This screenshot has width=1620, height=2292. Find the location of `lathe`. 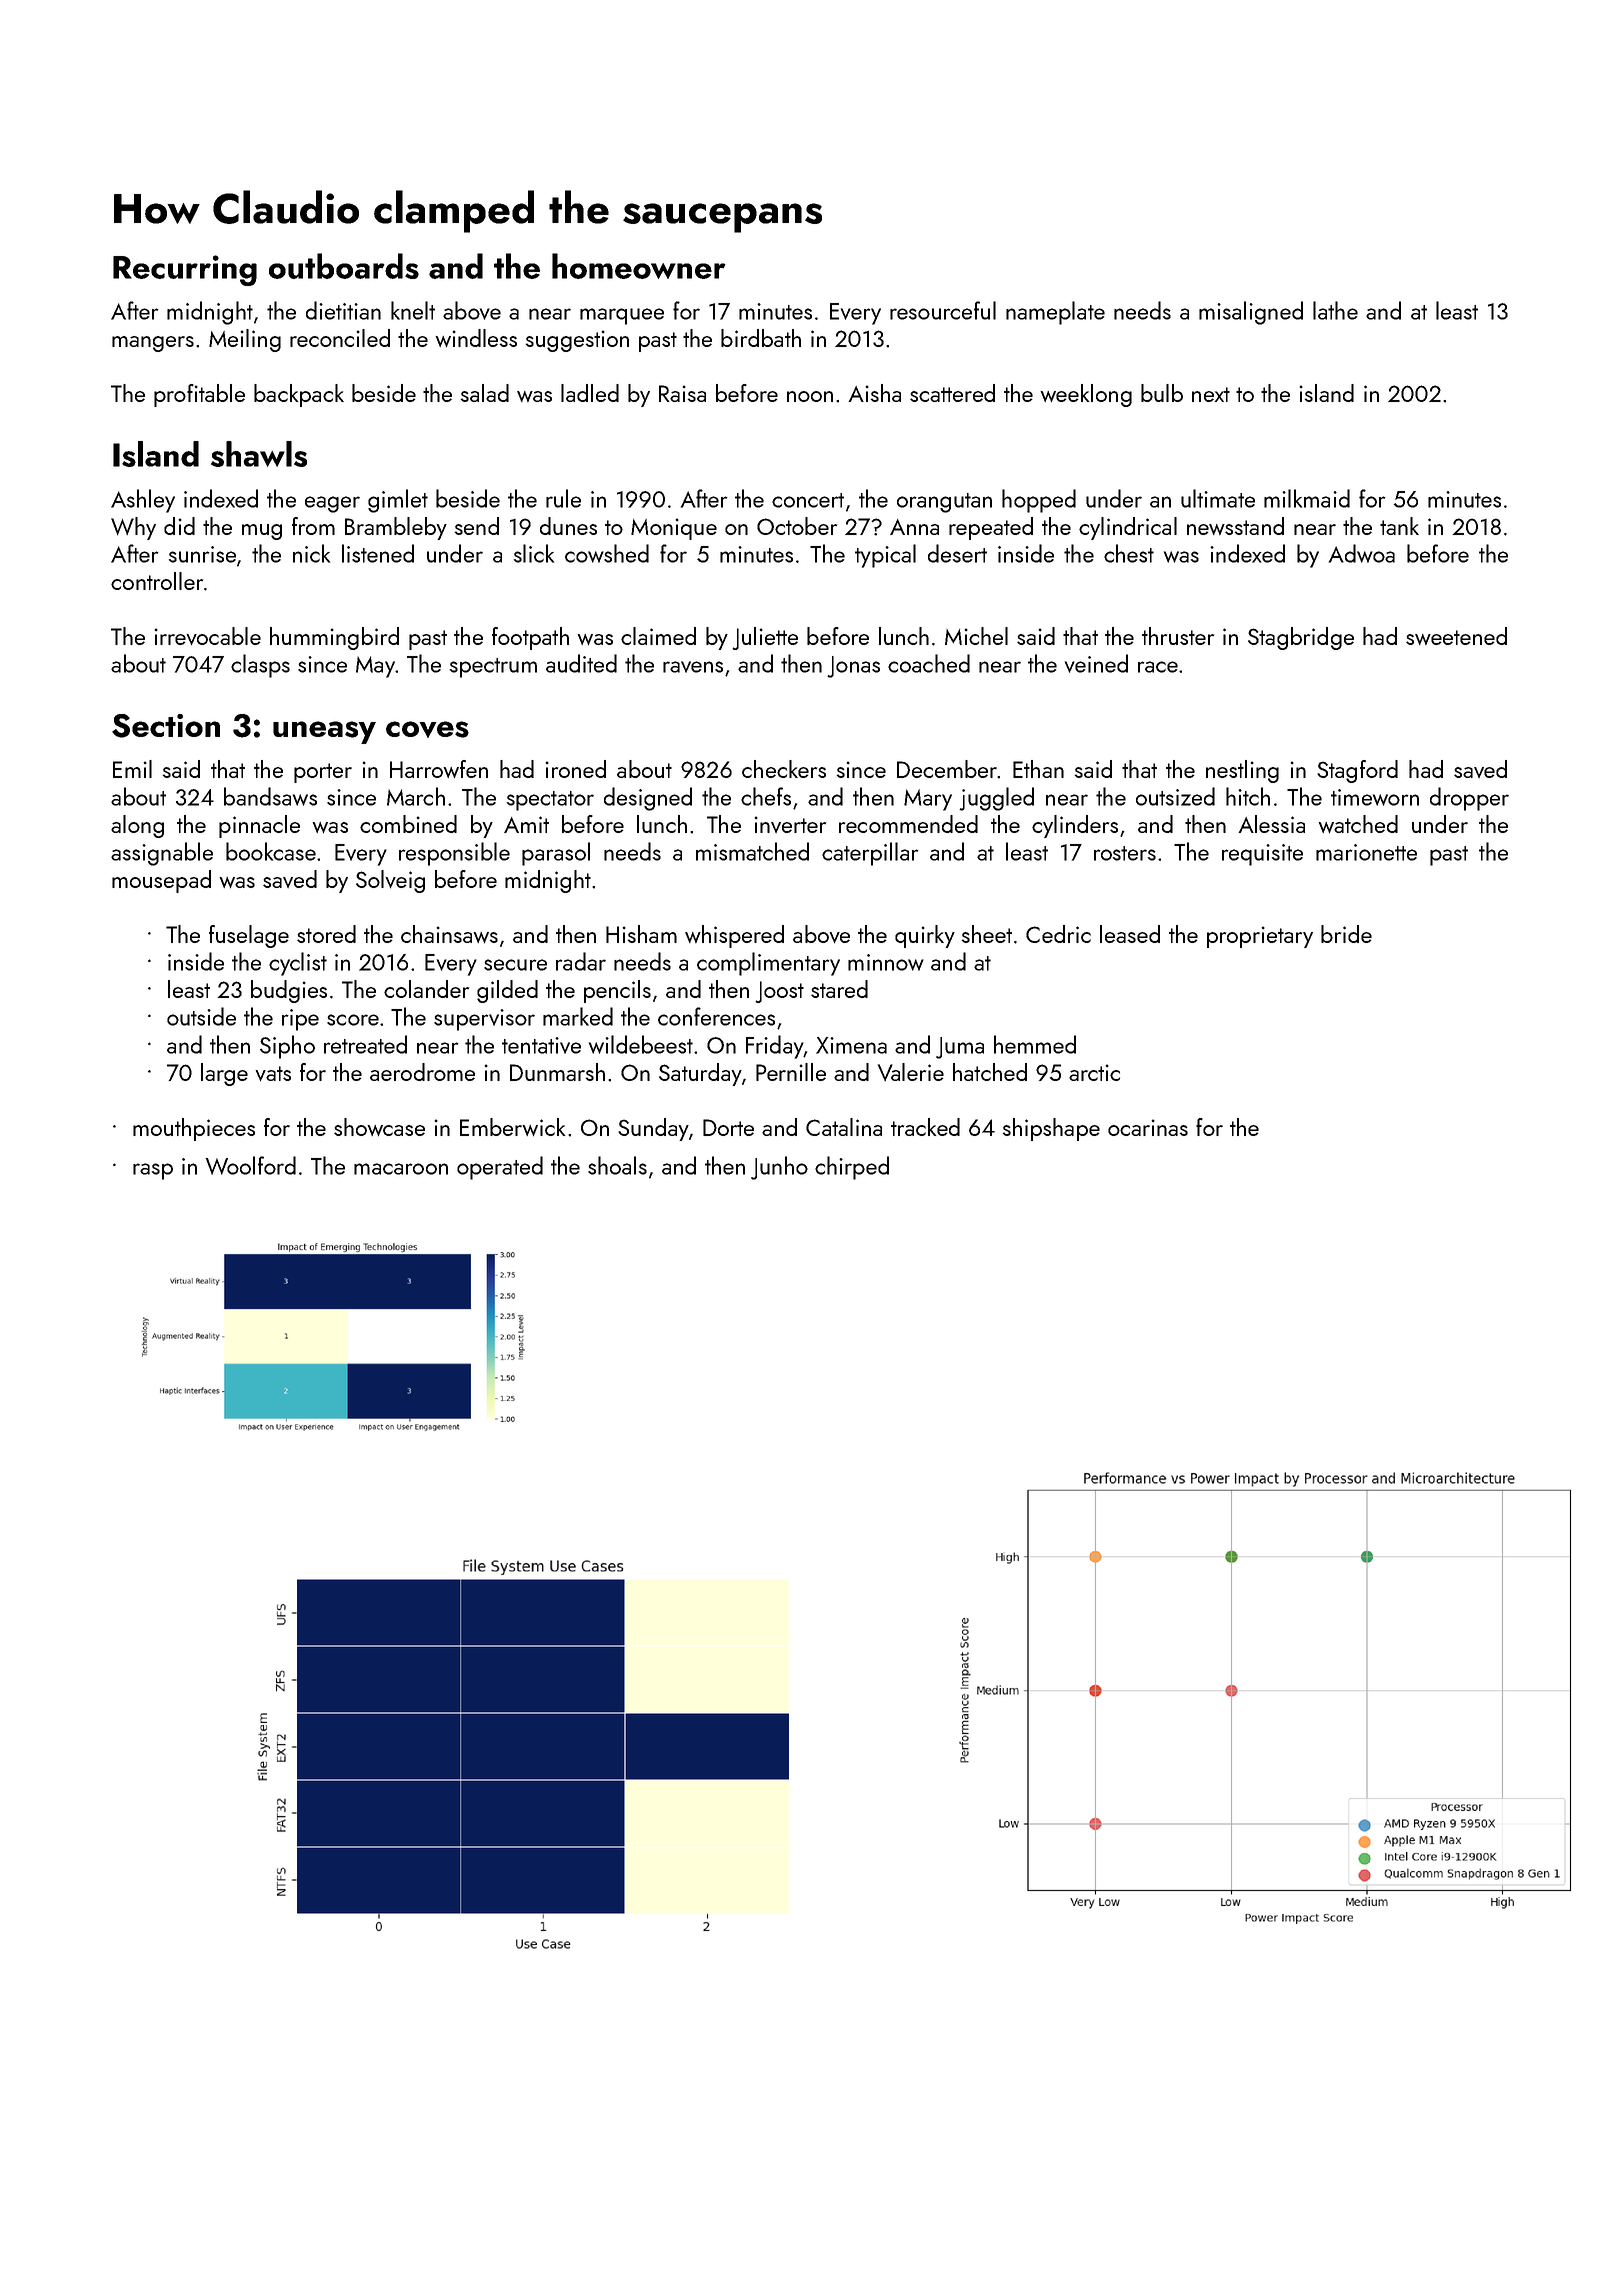

lathe is located at coordinates (1335, 310).
